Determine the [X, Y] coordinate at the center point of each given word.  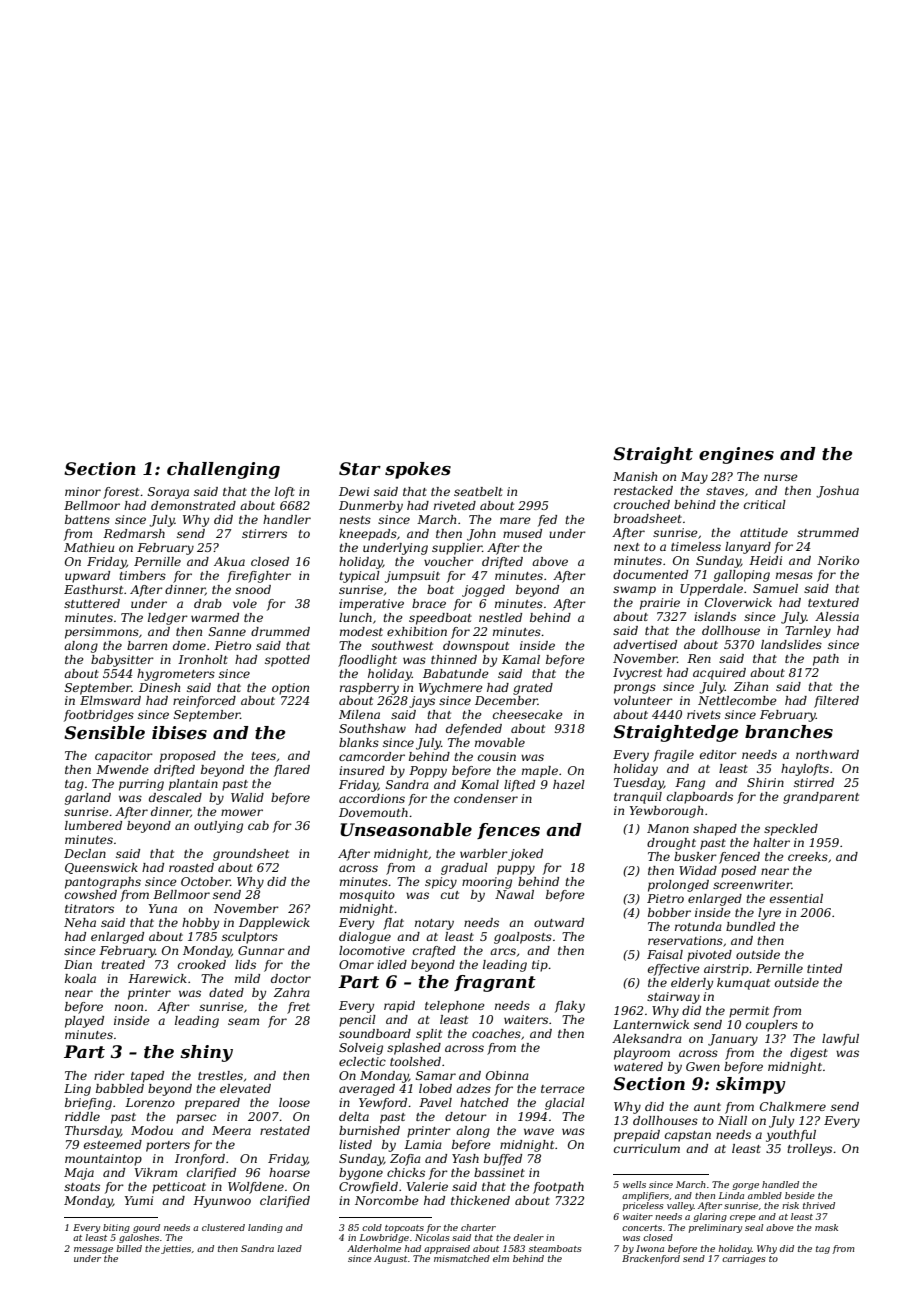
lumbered [93, 825]
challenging [223, 470]
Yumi [138, 1200]
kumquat [743, 984]
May [694, 478]
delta [354, 1116]
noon [129, 1007]
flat [393, 924]
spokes [418, 470]
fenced [739, 858]
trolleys [809, 1150]
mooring [487, 883]
